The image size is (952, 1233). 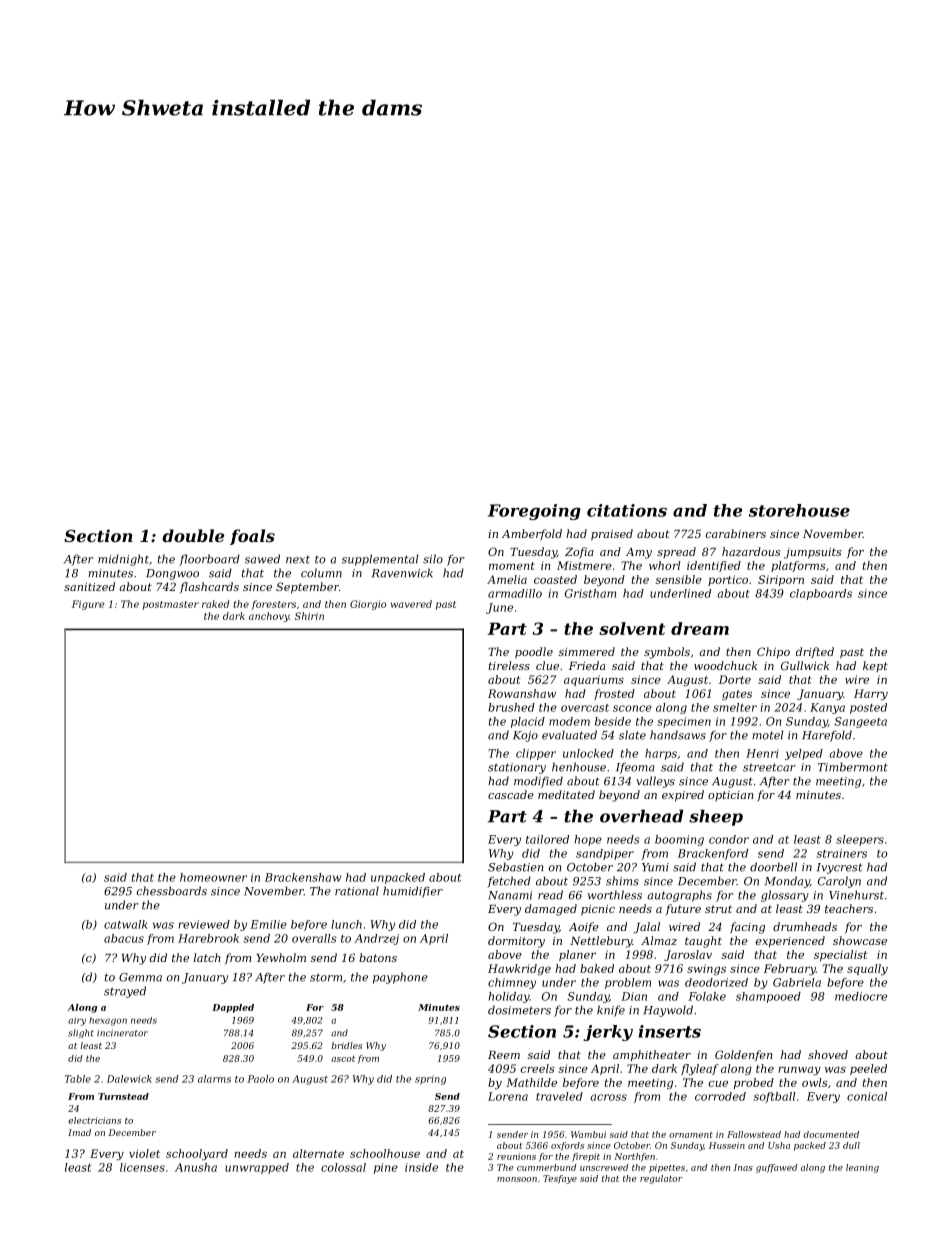 What do you see at coordinates (729, 839) in the screenshot?
I see `condor` at bounding box center [729, 839].
